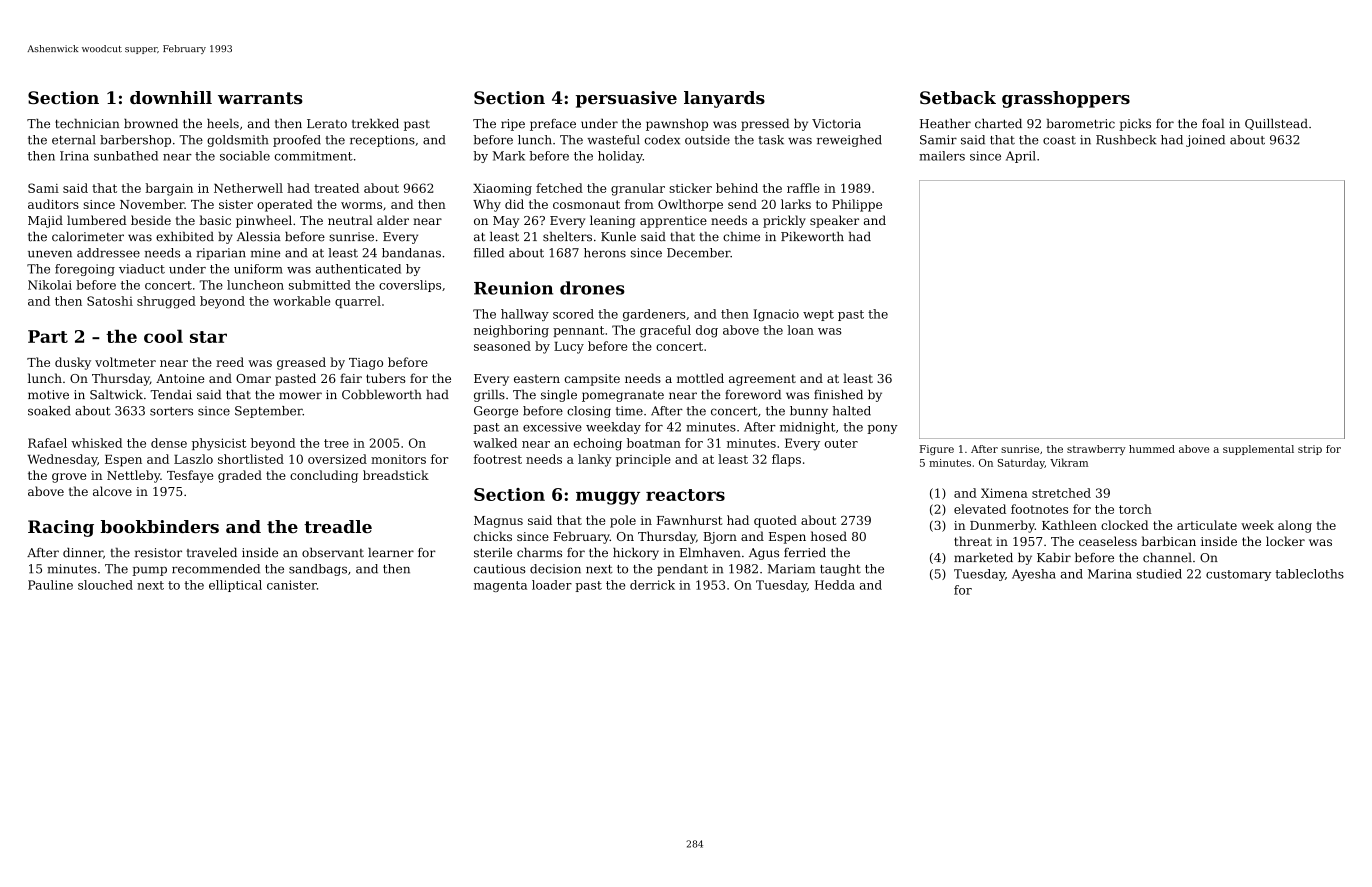  Describe the element at coordinates (1108, 541) in the screenshot. I see `ceaseless` at that location.
